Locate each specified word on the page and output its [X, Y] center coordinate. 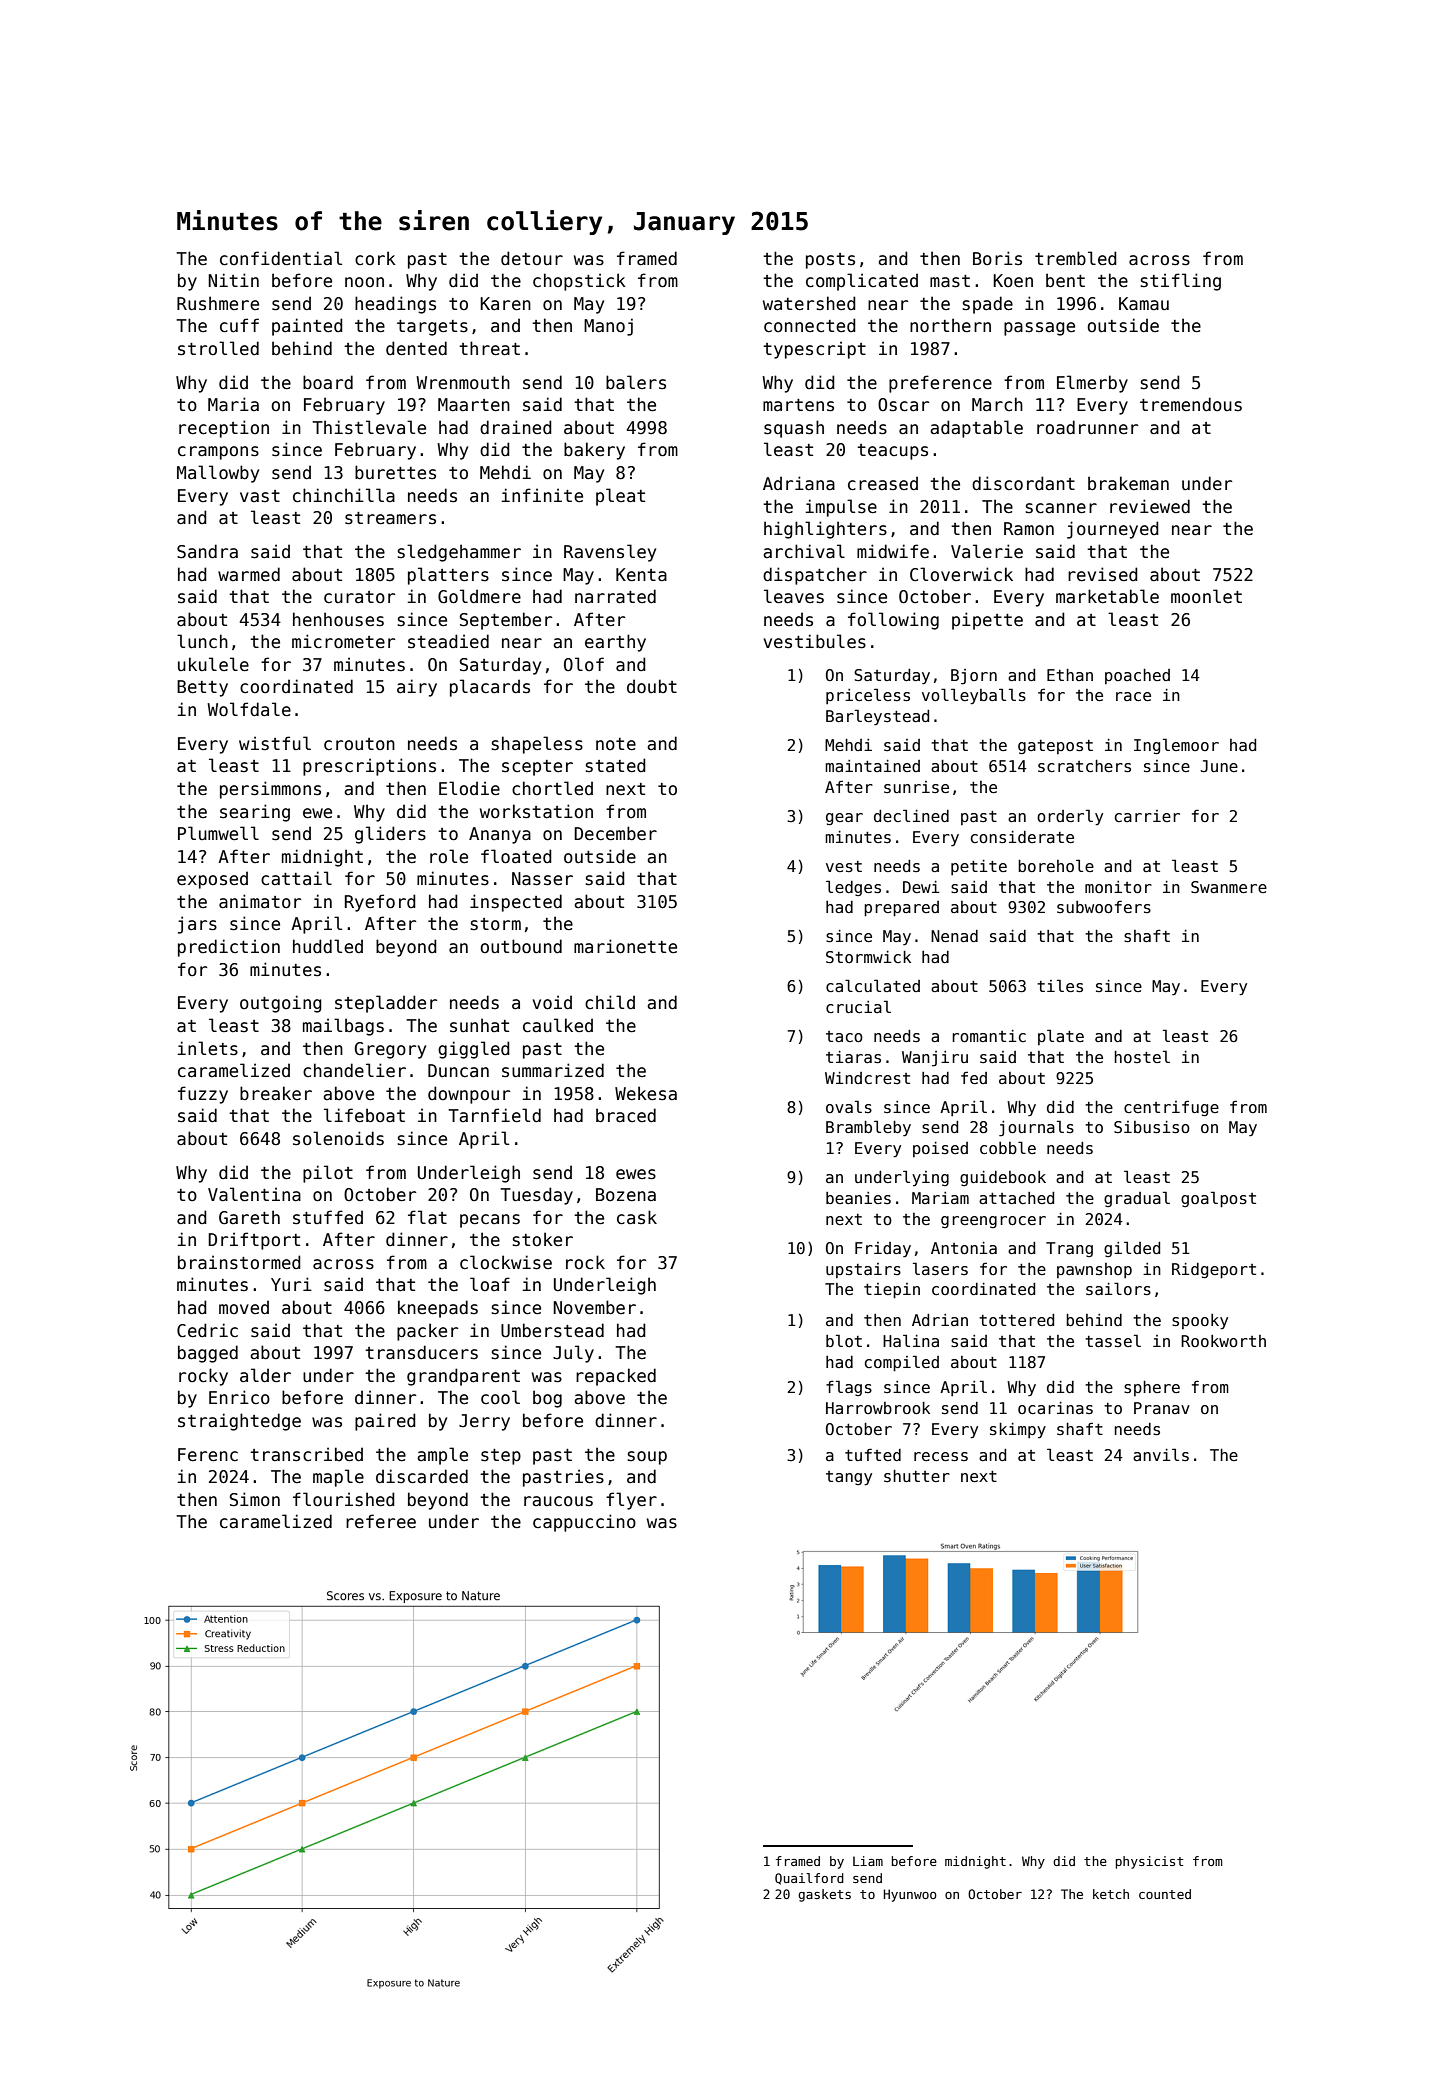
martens [798, 405]
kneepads [438, 1309]
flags [849, 1388]
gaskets [824, 1895]
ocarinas [1055, 1408]
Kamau [1144, 304]
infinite [542, 495]
